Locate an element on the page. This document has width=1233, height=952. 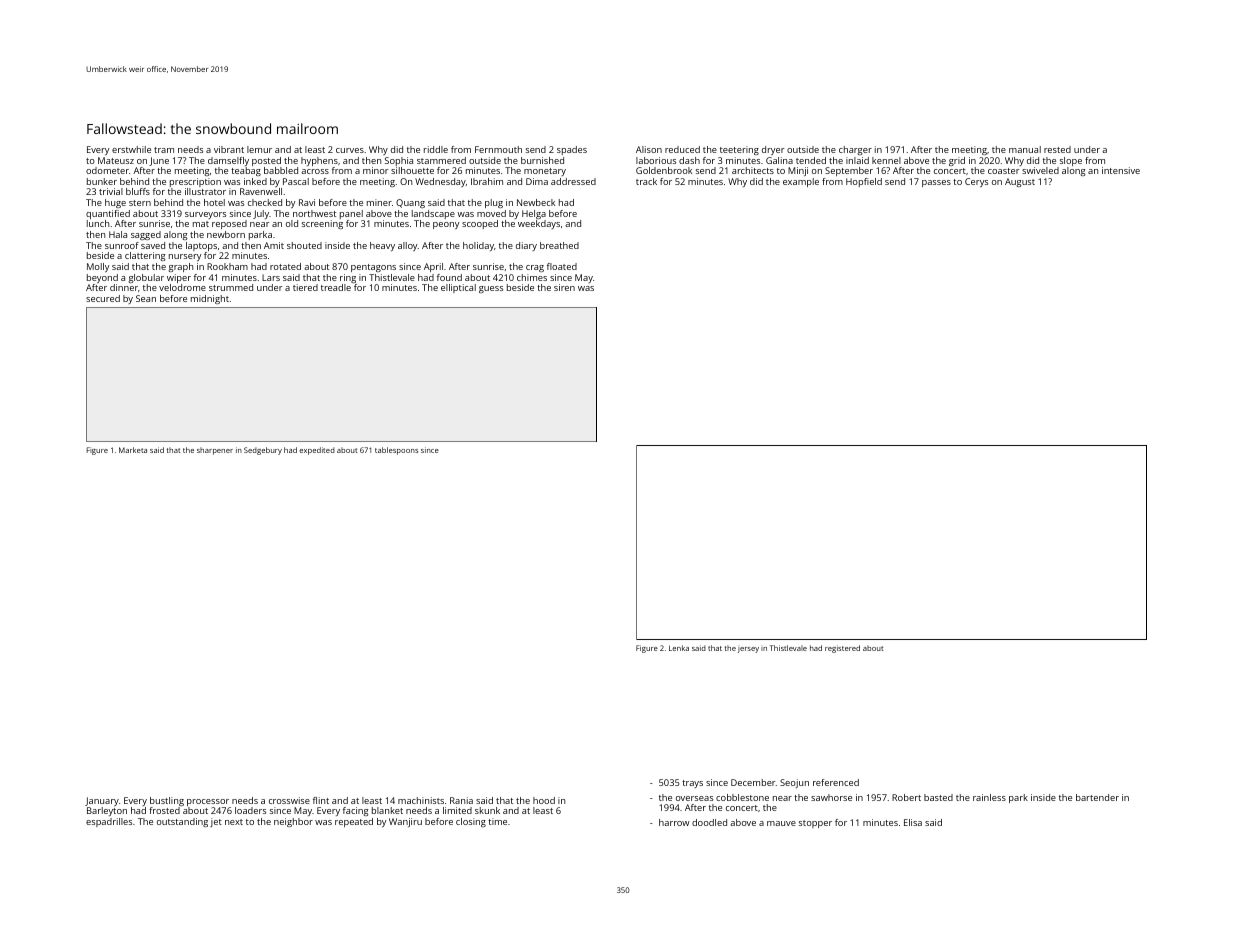
August is located at coordinates (1020, 182).
